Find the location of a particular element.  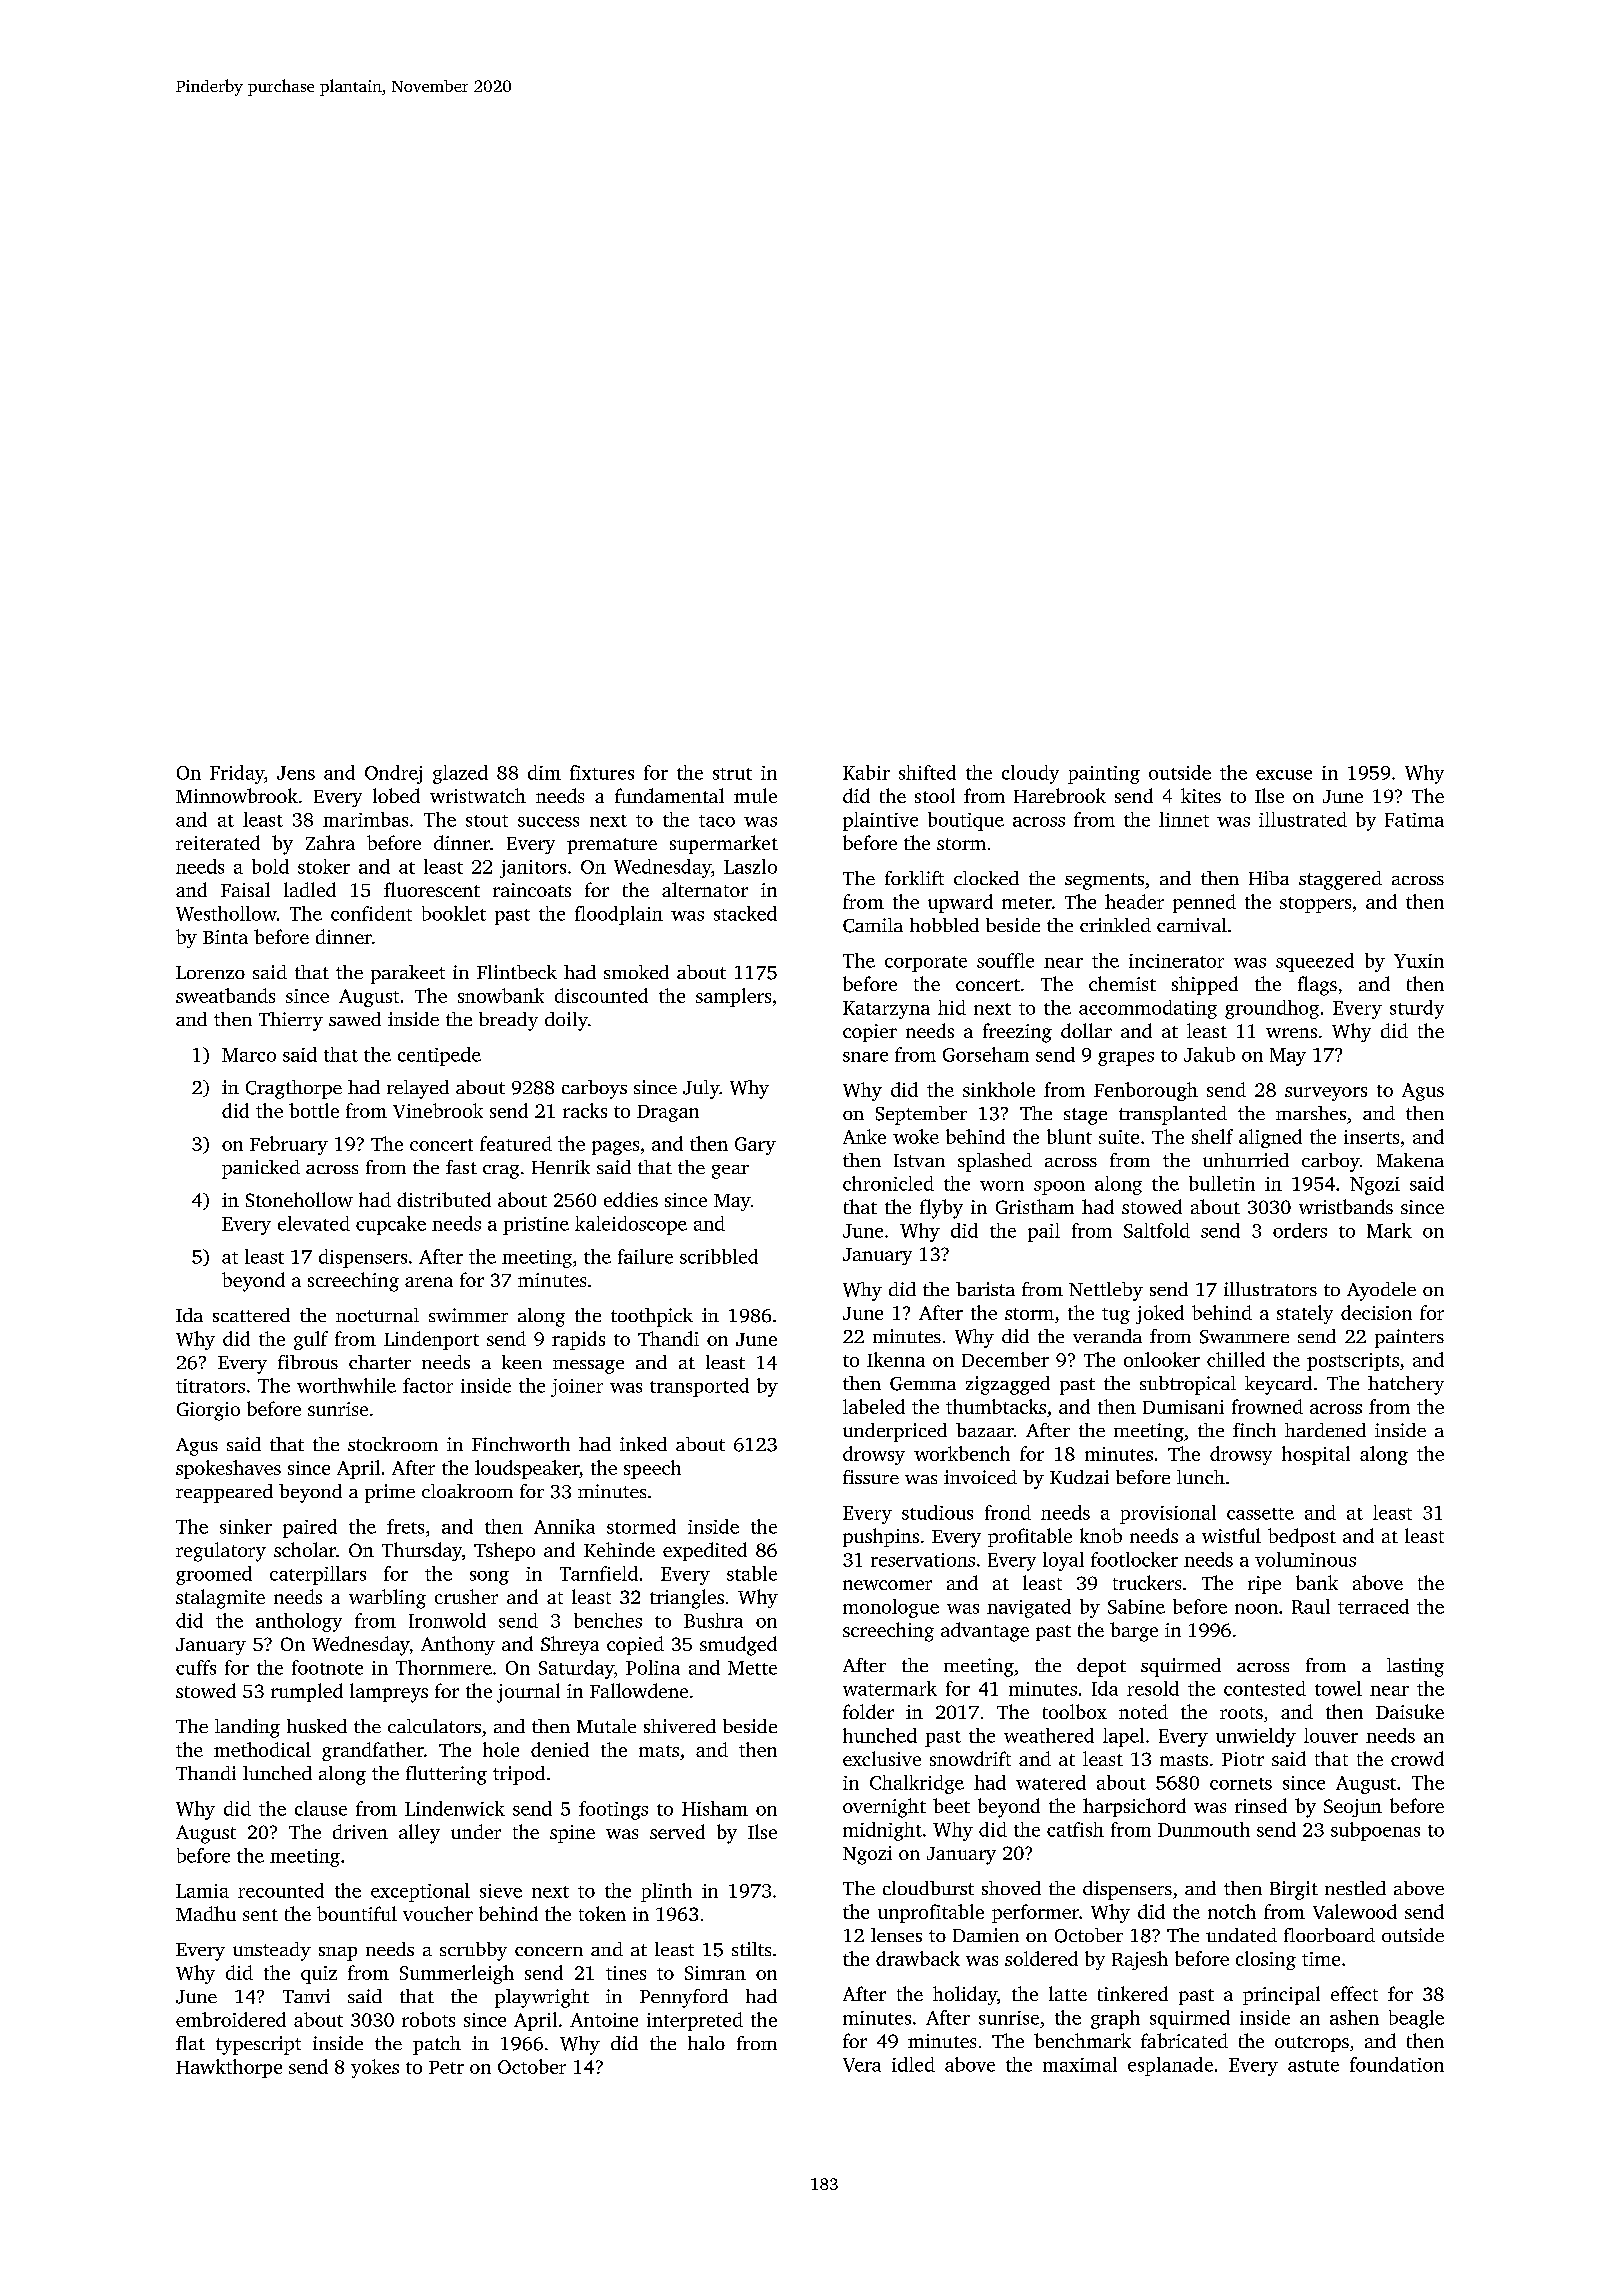

wristwatch is located at coordinates (478, 795).
